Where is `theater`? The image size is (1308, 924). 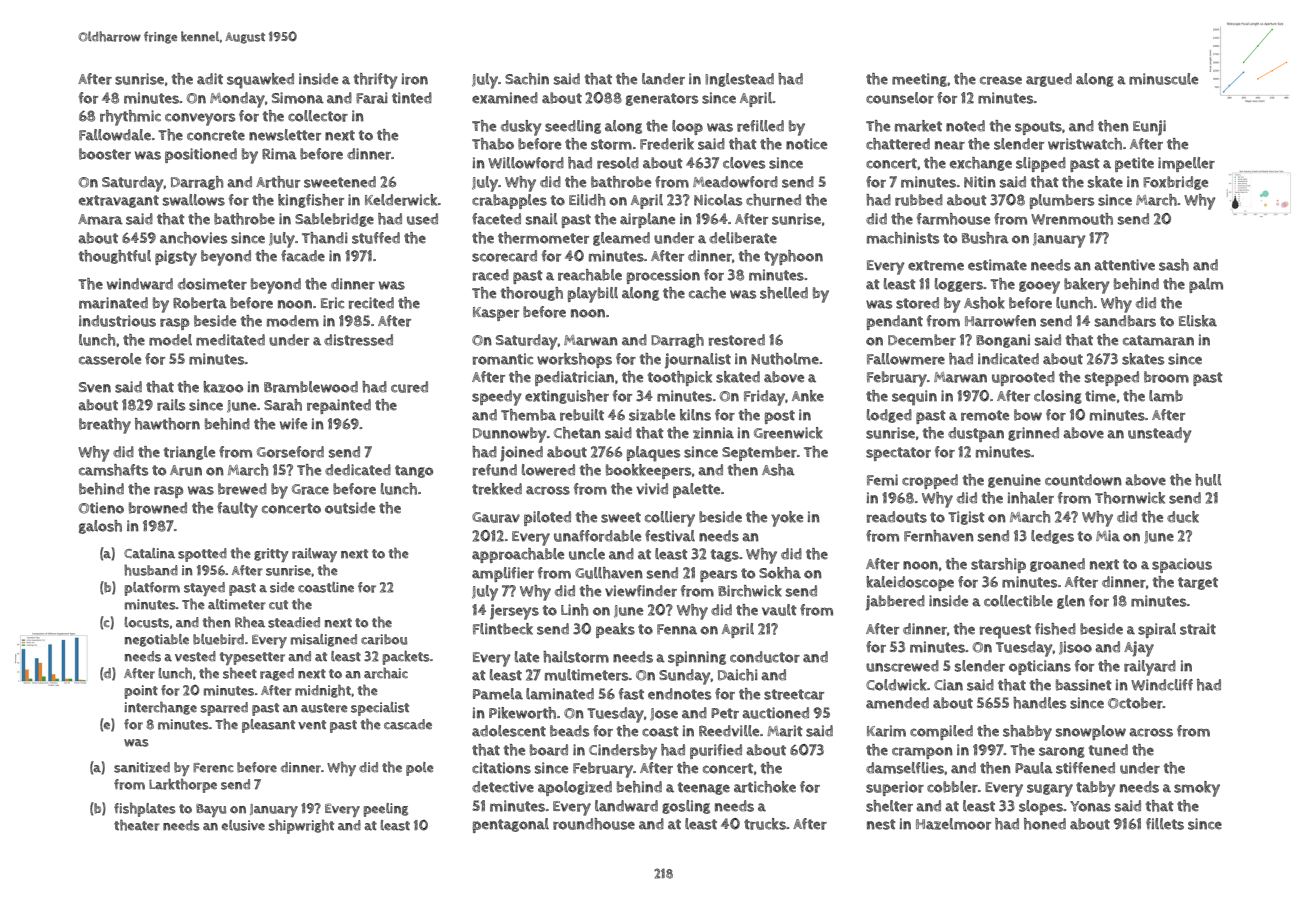
theater is located at coordinates (137, 825).
